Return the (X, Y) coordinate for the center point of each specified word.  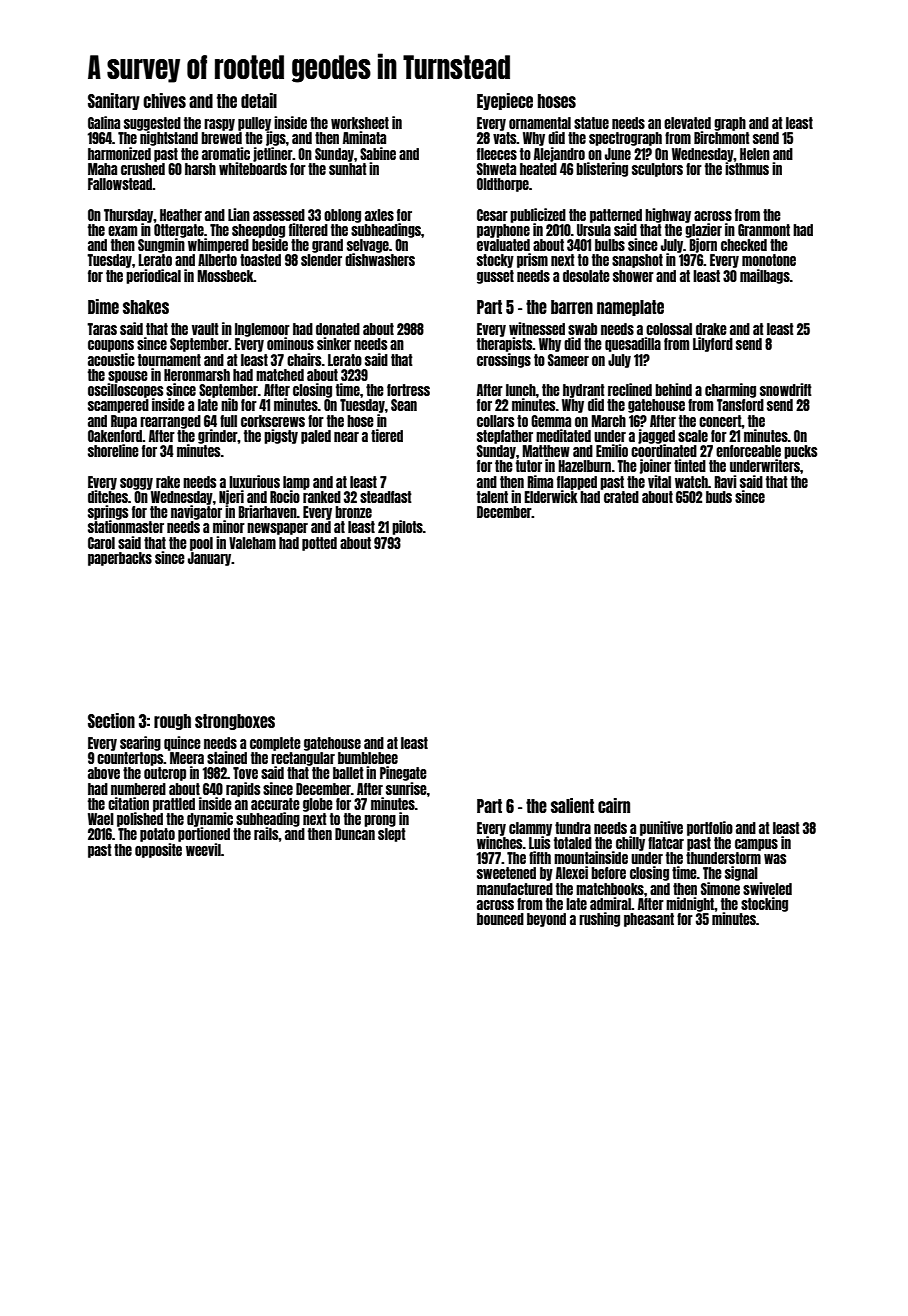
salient (572, 805)
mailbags (765, 276)
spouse (128, 377)
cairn (614, 805)
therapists (505, 344)
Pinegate (403, 773)
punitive (661, 828)
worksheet (360, 123)
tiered (387, 435)
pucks (800, 452)
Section (111, 720)
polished (140, 819)
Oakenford (115, 436)
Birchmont (722, 137)
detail (259, 100)
